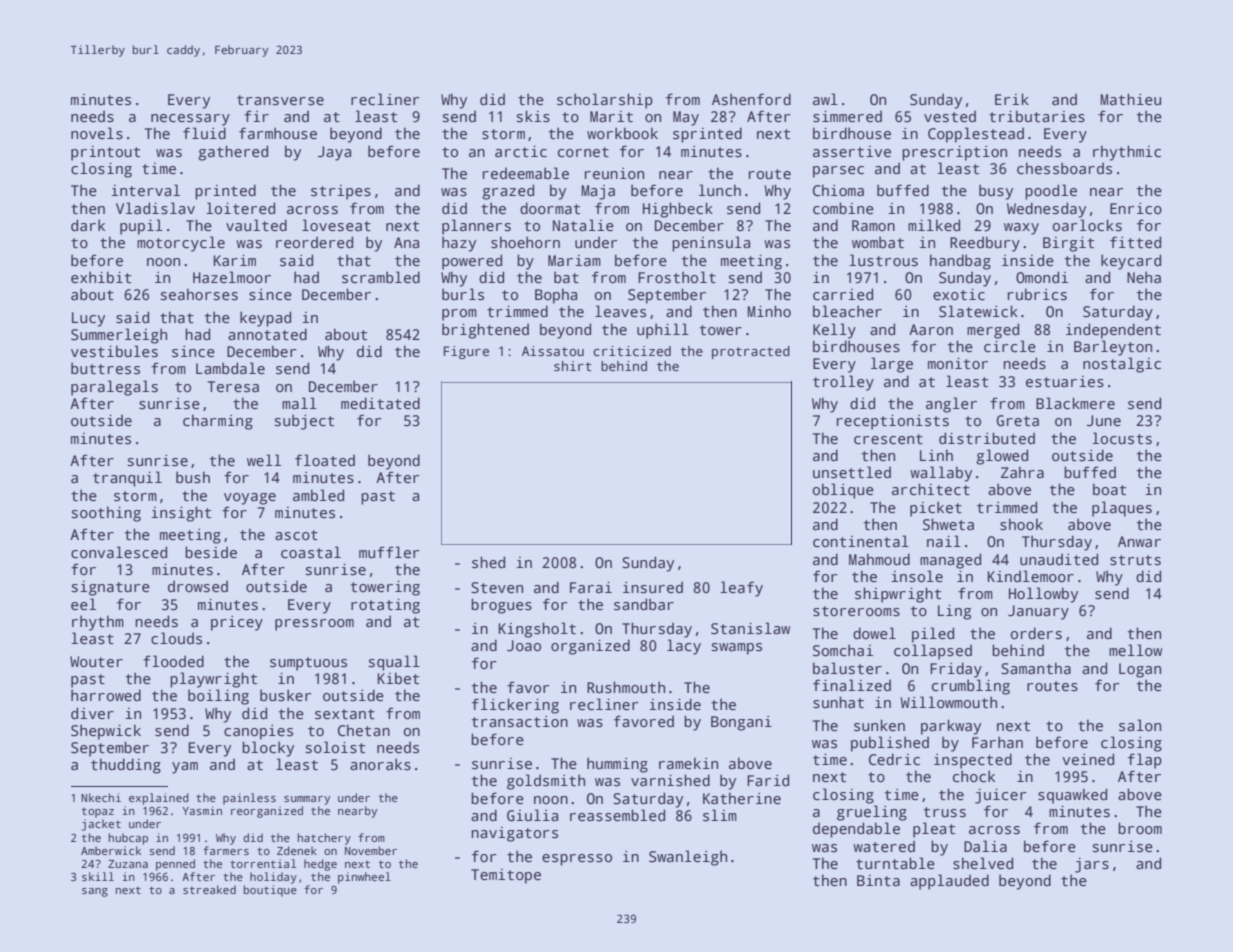 Image resolution: width=1233 pixels, height=952 pixels. I want to click on streaked, so click(209, 889).
